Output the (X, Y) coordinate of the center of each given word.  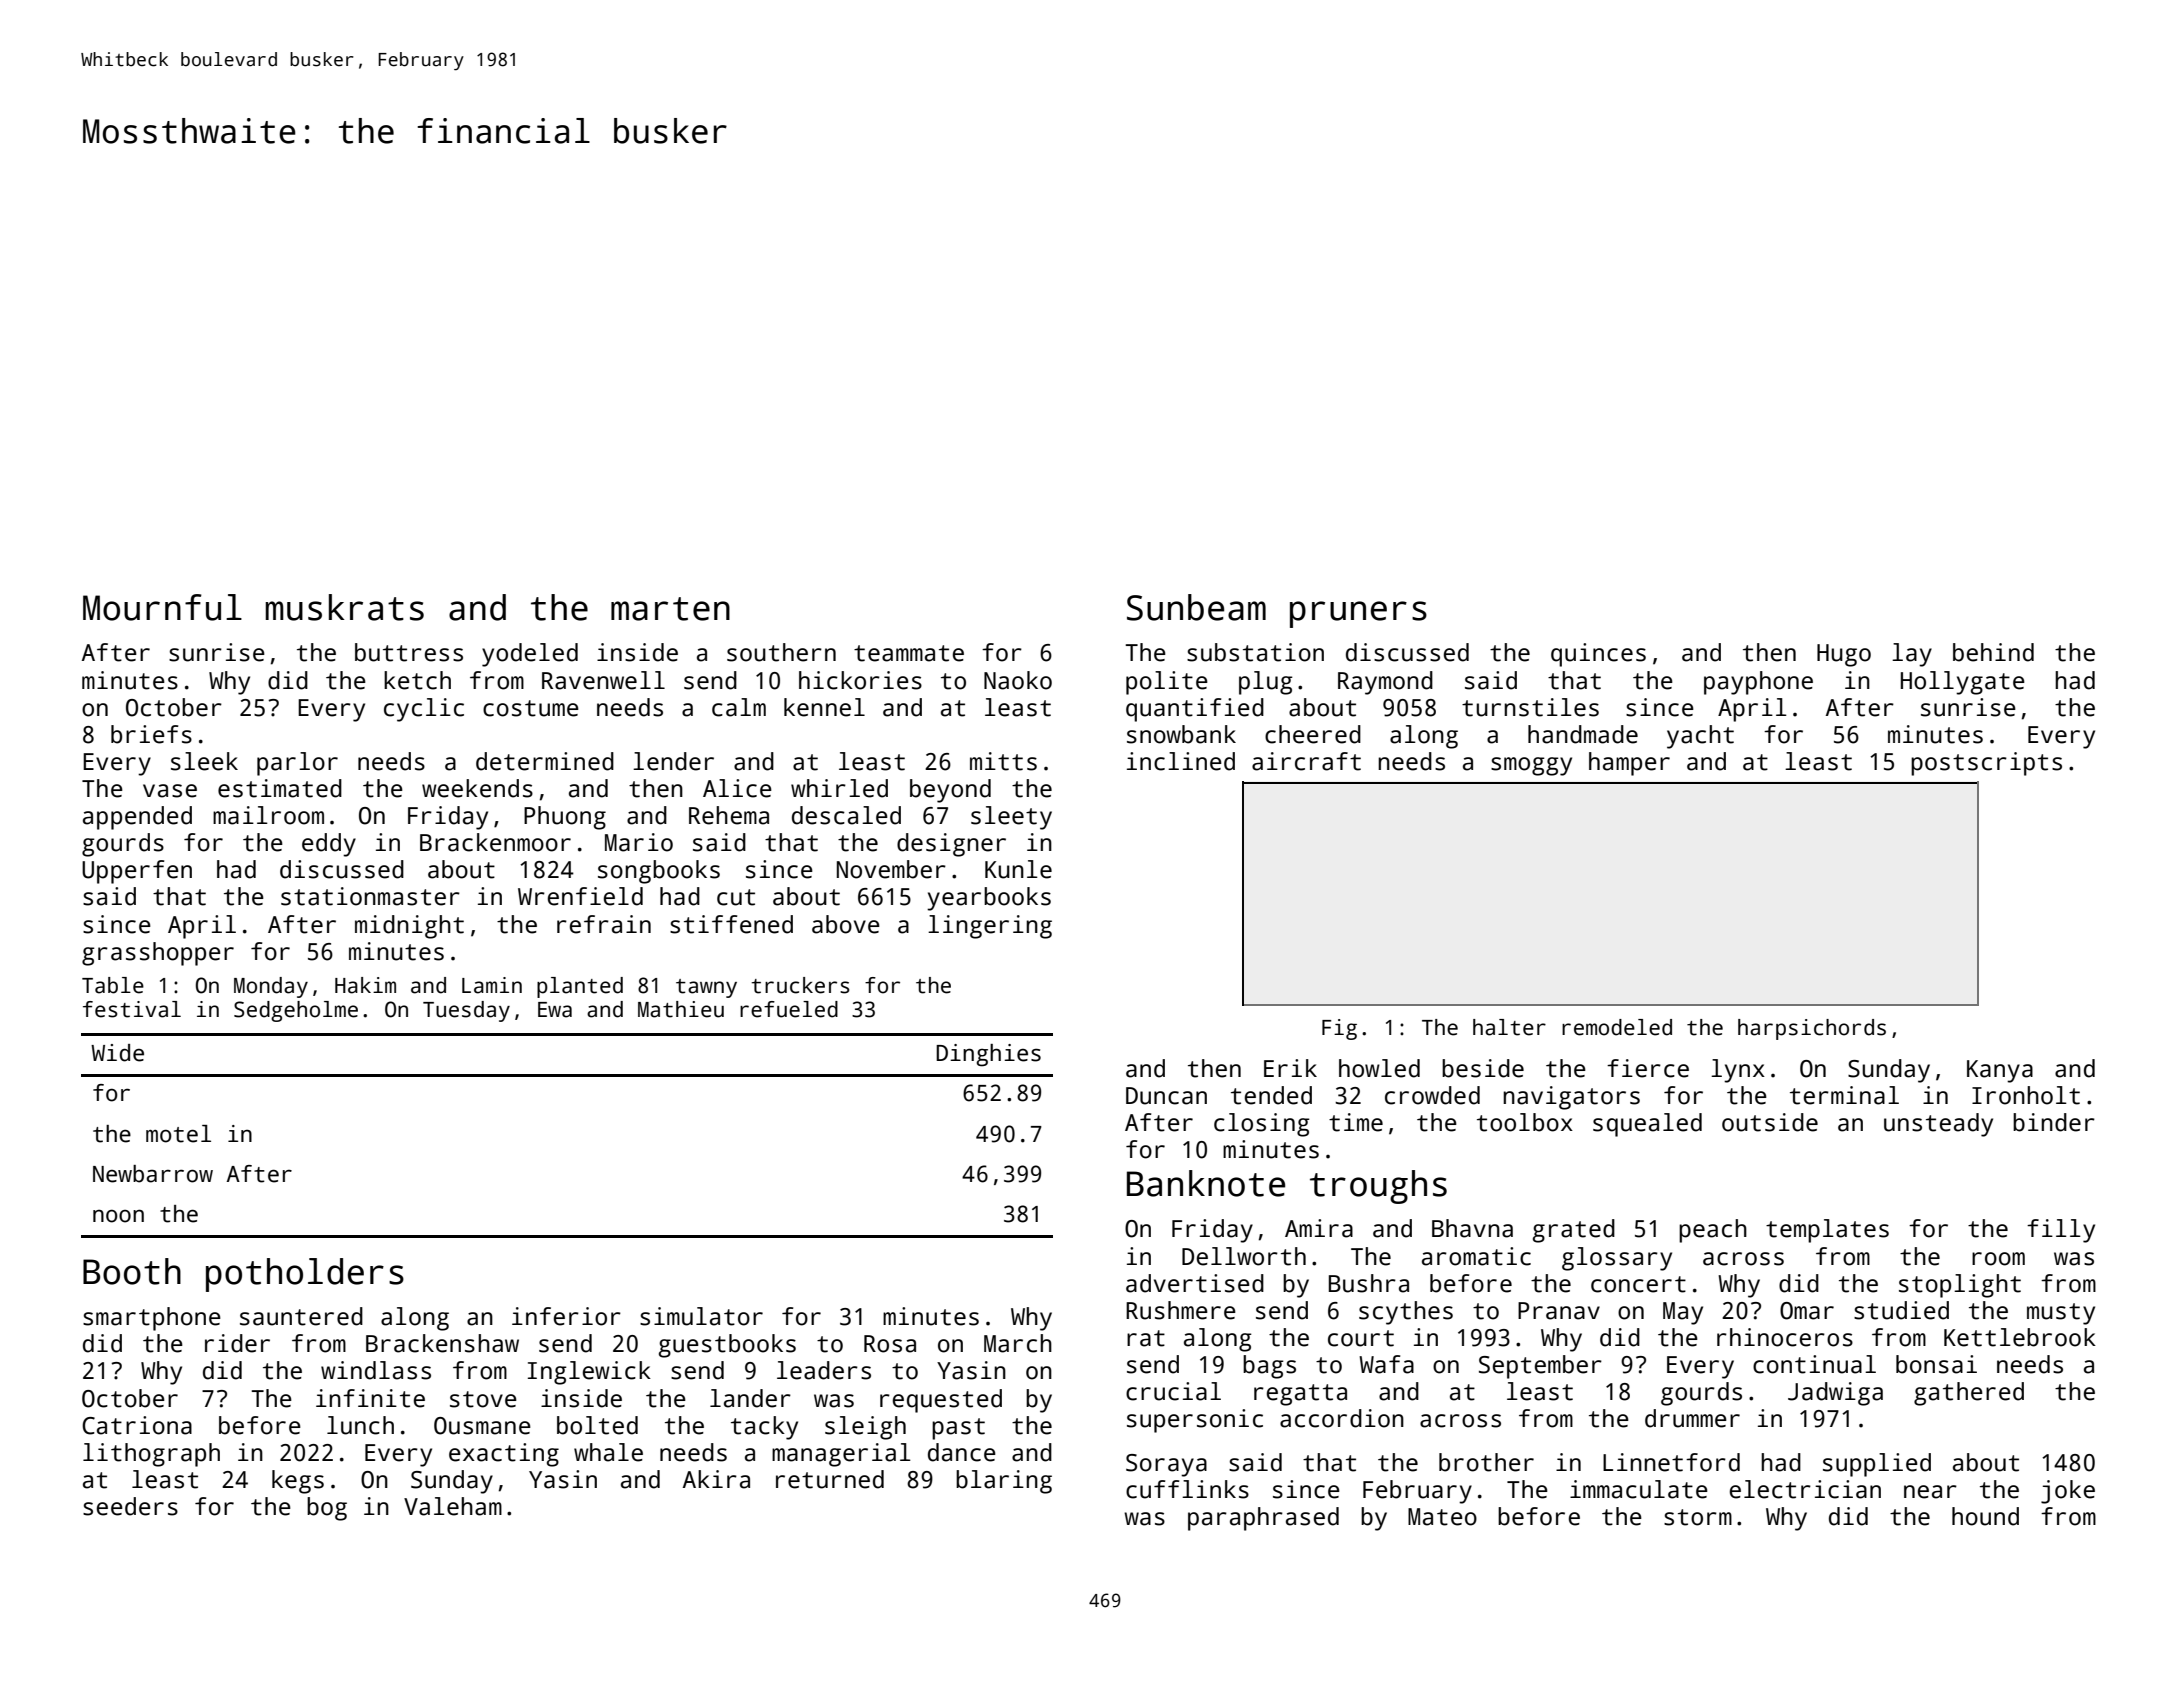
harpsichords (1812, 1029)
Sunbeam (1196, 607)
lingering (990, 927)
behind (1993, 652)
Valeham (453, 1506)
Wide (117, 1053)
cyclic (424, 710)
